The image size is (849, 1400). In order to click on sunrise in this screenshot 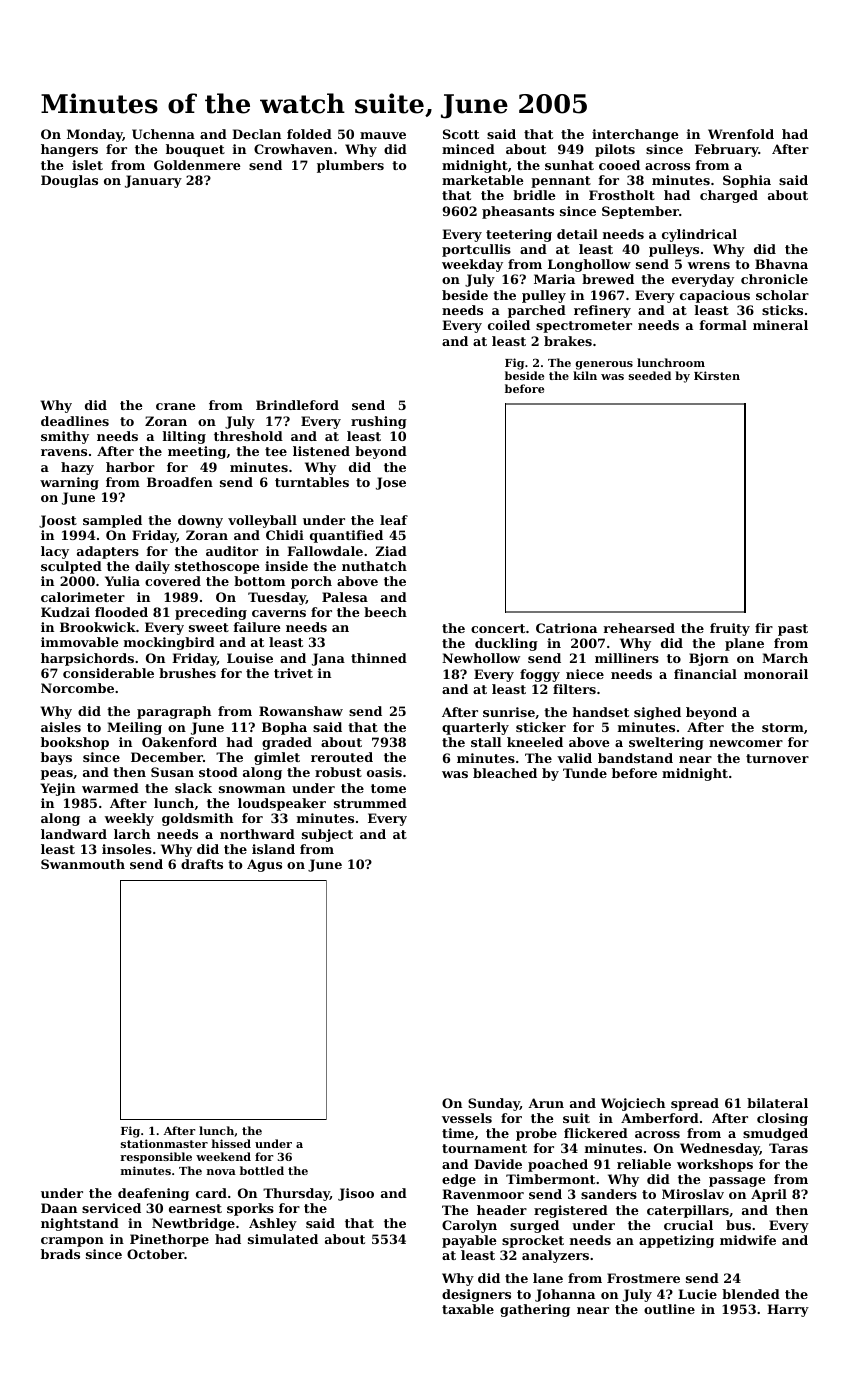, I will do `click(509, 712)`.
